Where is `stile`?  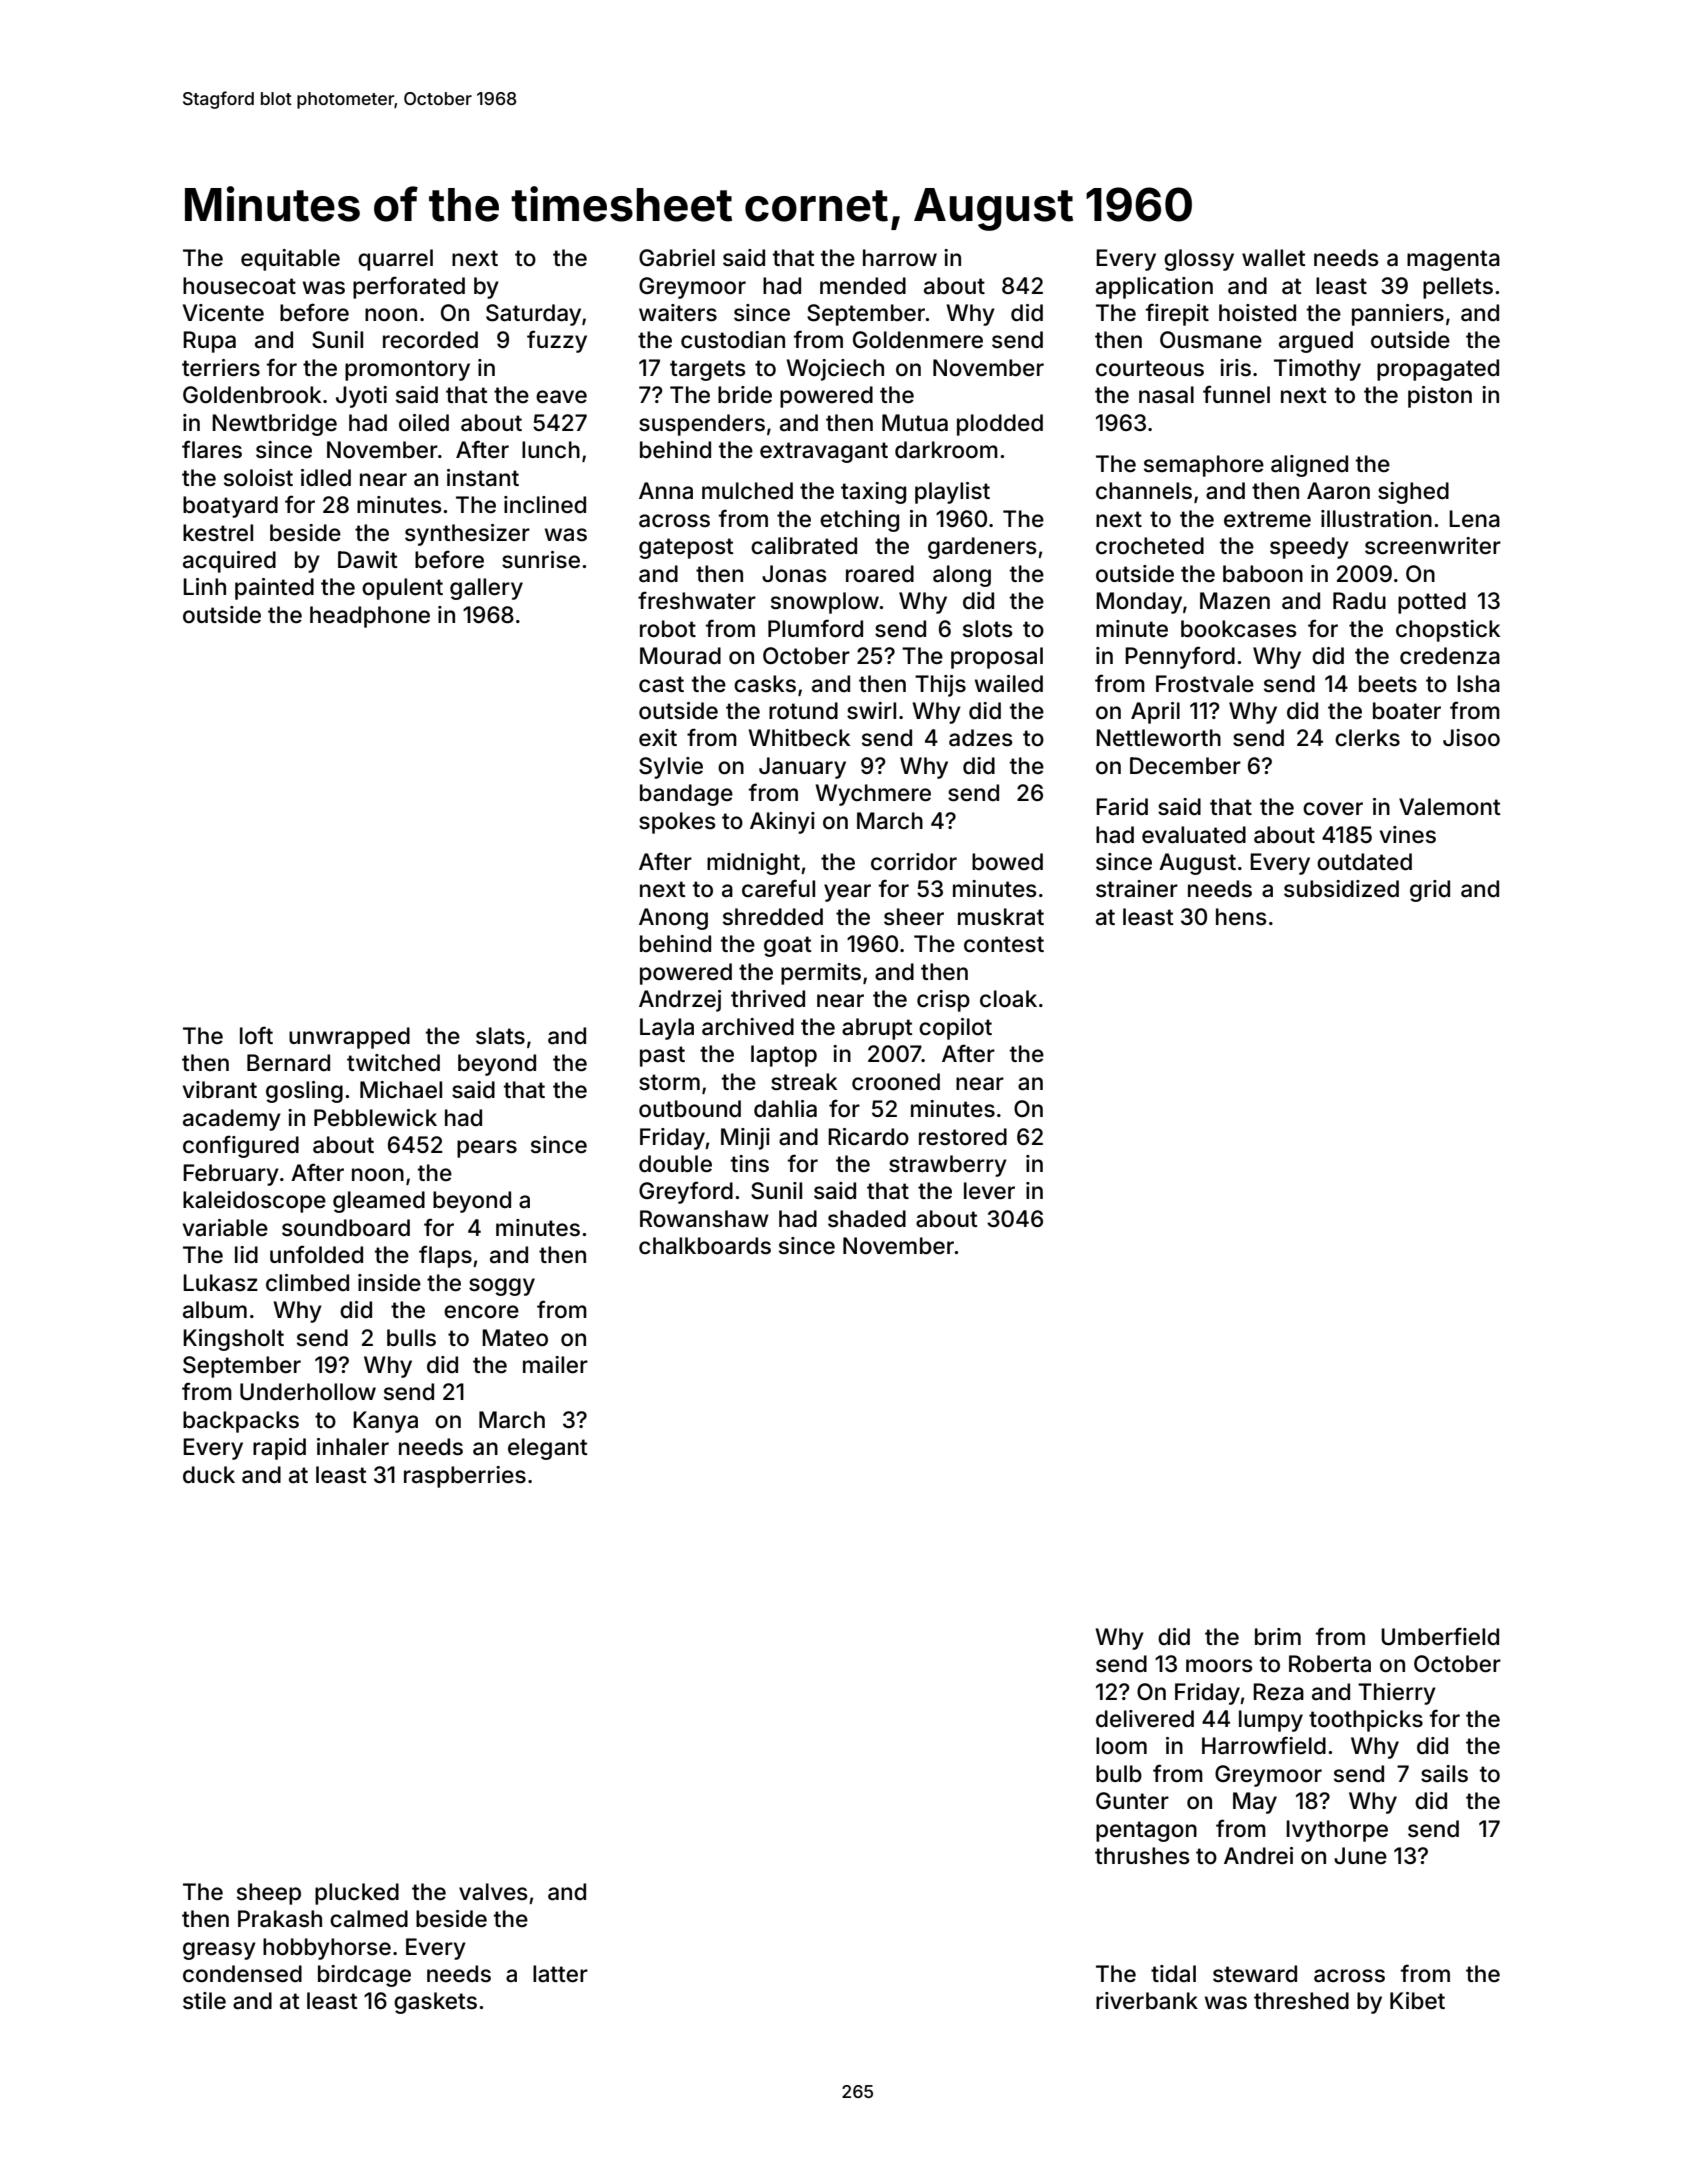
stile is located at coordinates (204, 2001).
